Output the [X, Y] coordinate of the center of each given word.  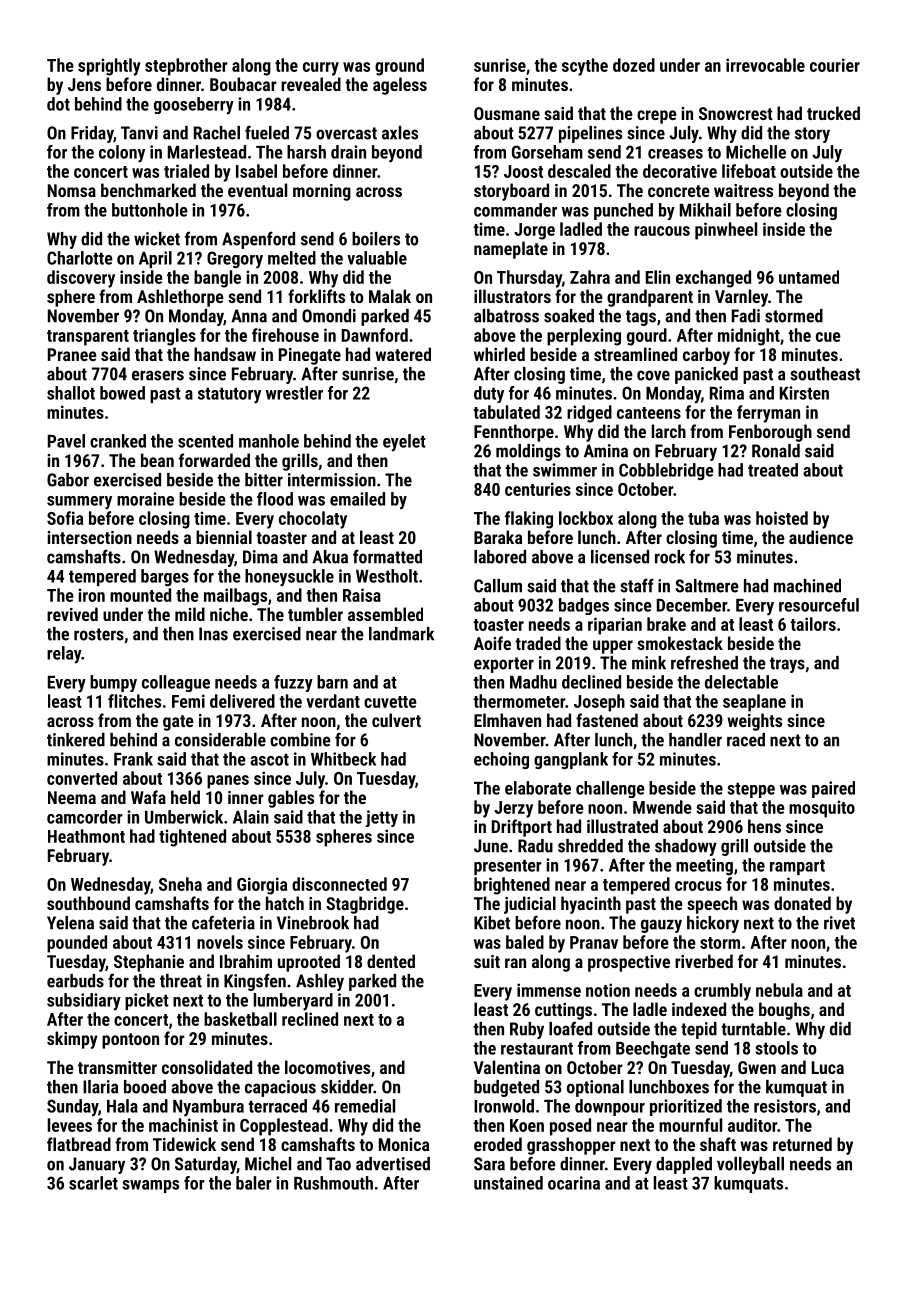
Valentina [507, 1067]
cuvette [390, 702]
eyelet [404, 443]
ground [399, 67]
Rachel [217, 133]
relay [64, 655]
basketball [240, 1019]
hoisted [782, 518]
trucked [833, 113]
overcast [346, 133]
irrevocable [765, 65]
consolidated [207, 1067]
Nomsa [72, 190]
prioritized [686, 1107]
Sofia [65, 518]
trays [787, 665]
